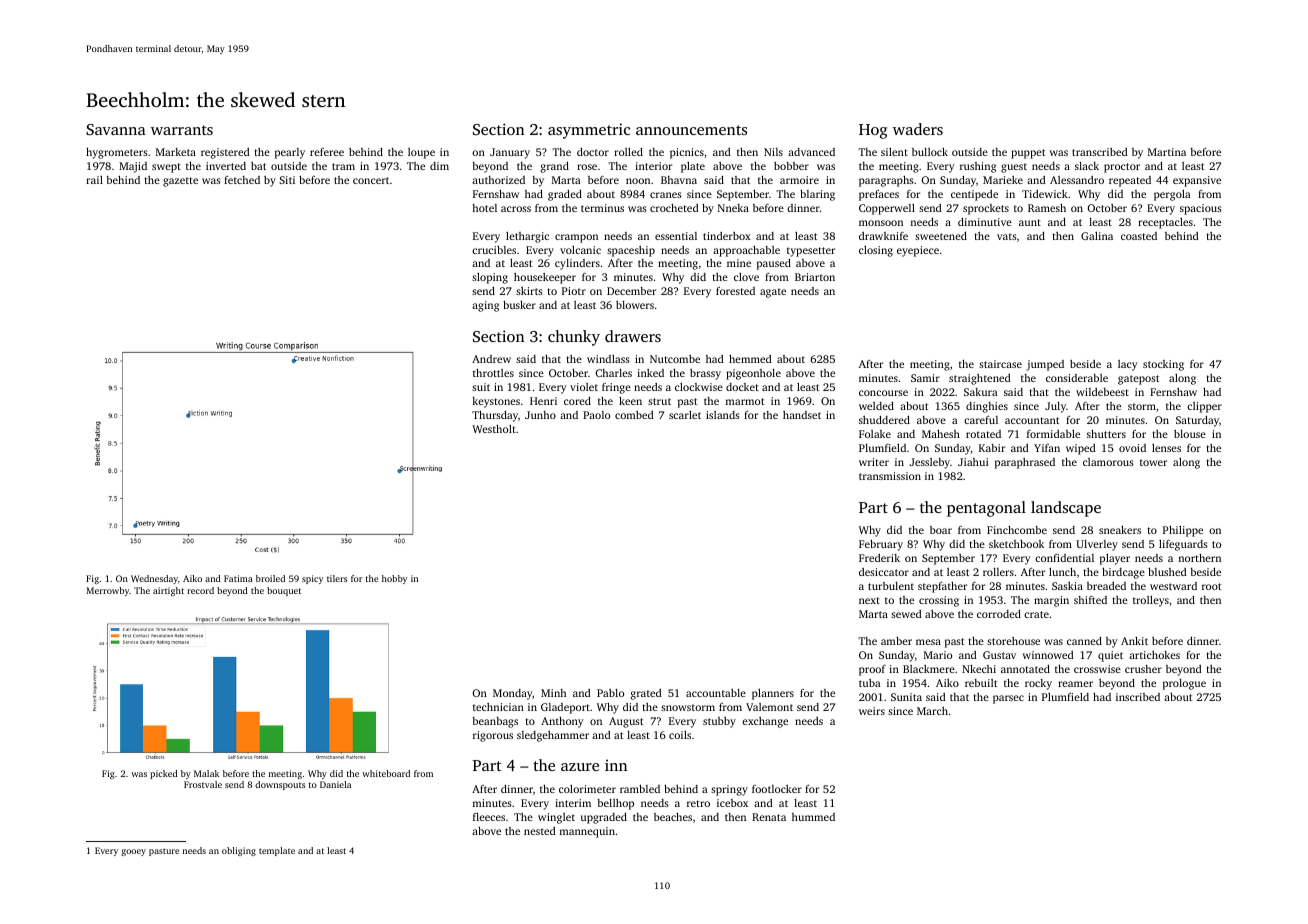  Describe the element at coordinates (1053, 434) in the screenshot. I see `formidable` at that location.
